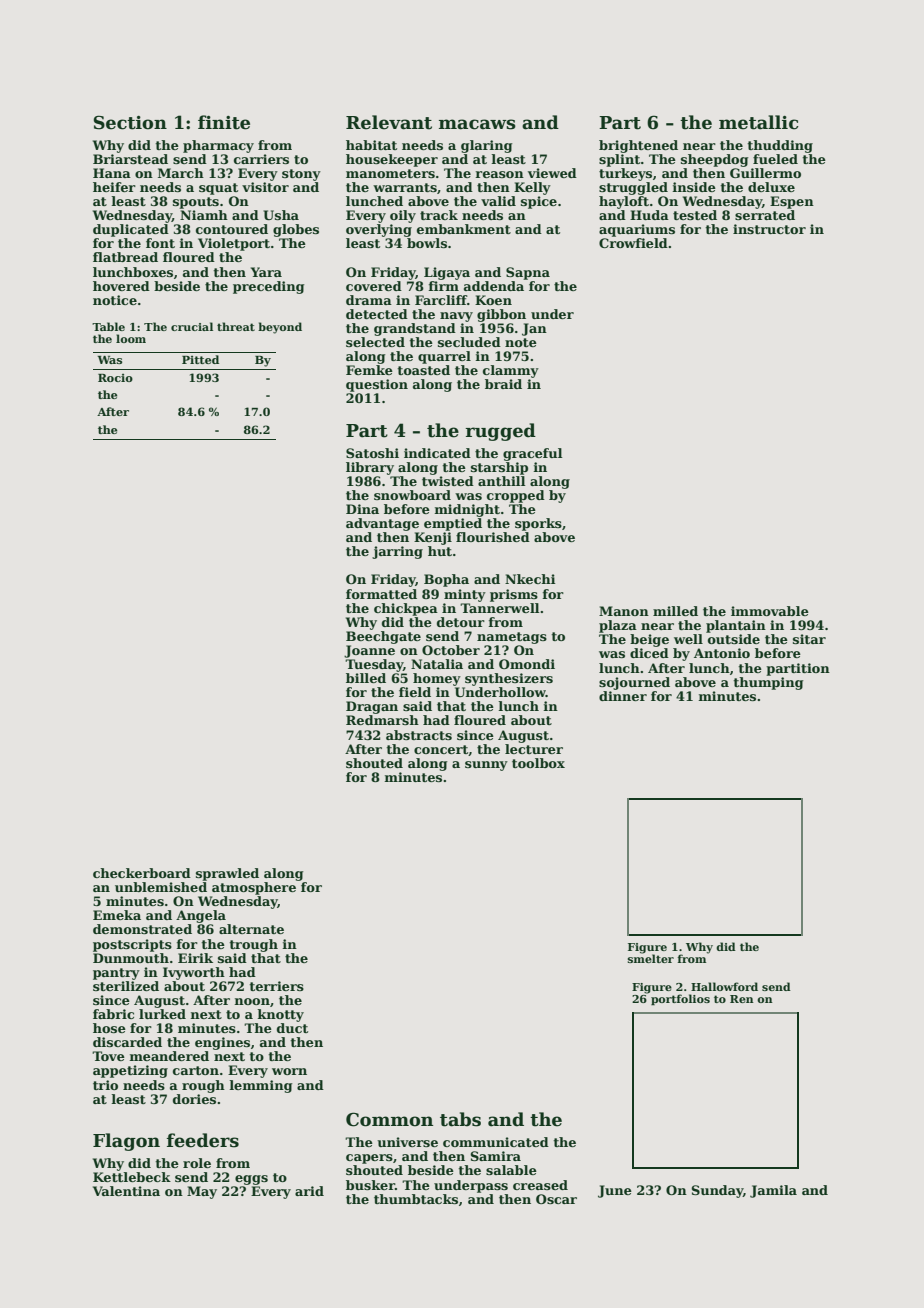 This screenshot has width=924, height=1308. Describe the element at coordinates (538, 763) in the screenshot. I see `toolbox` at that location.
